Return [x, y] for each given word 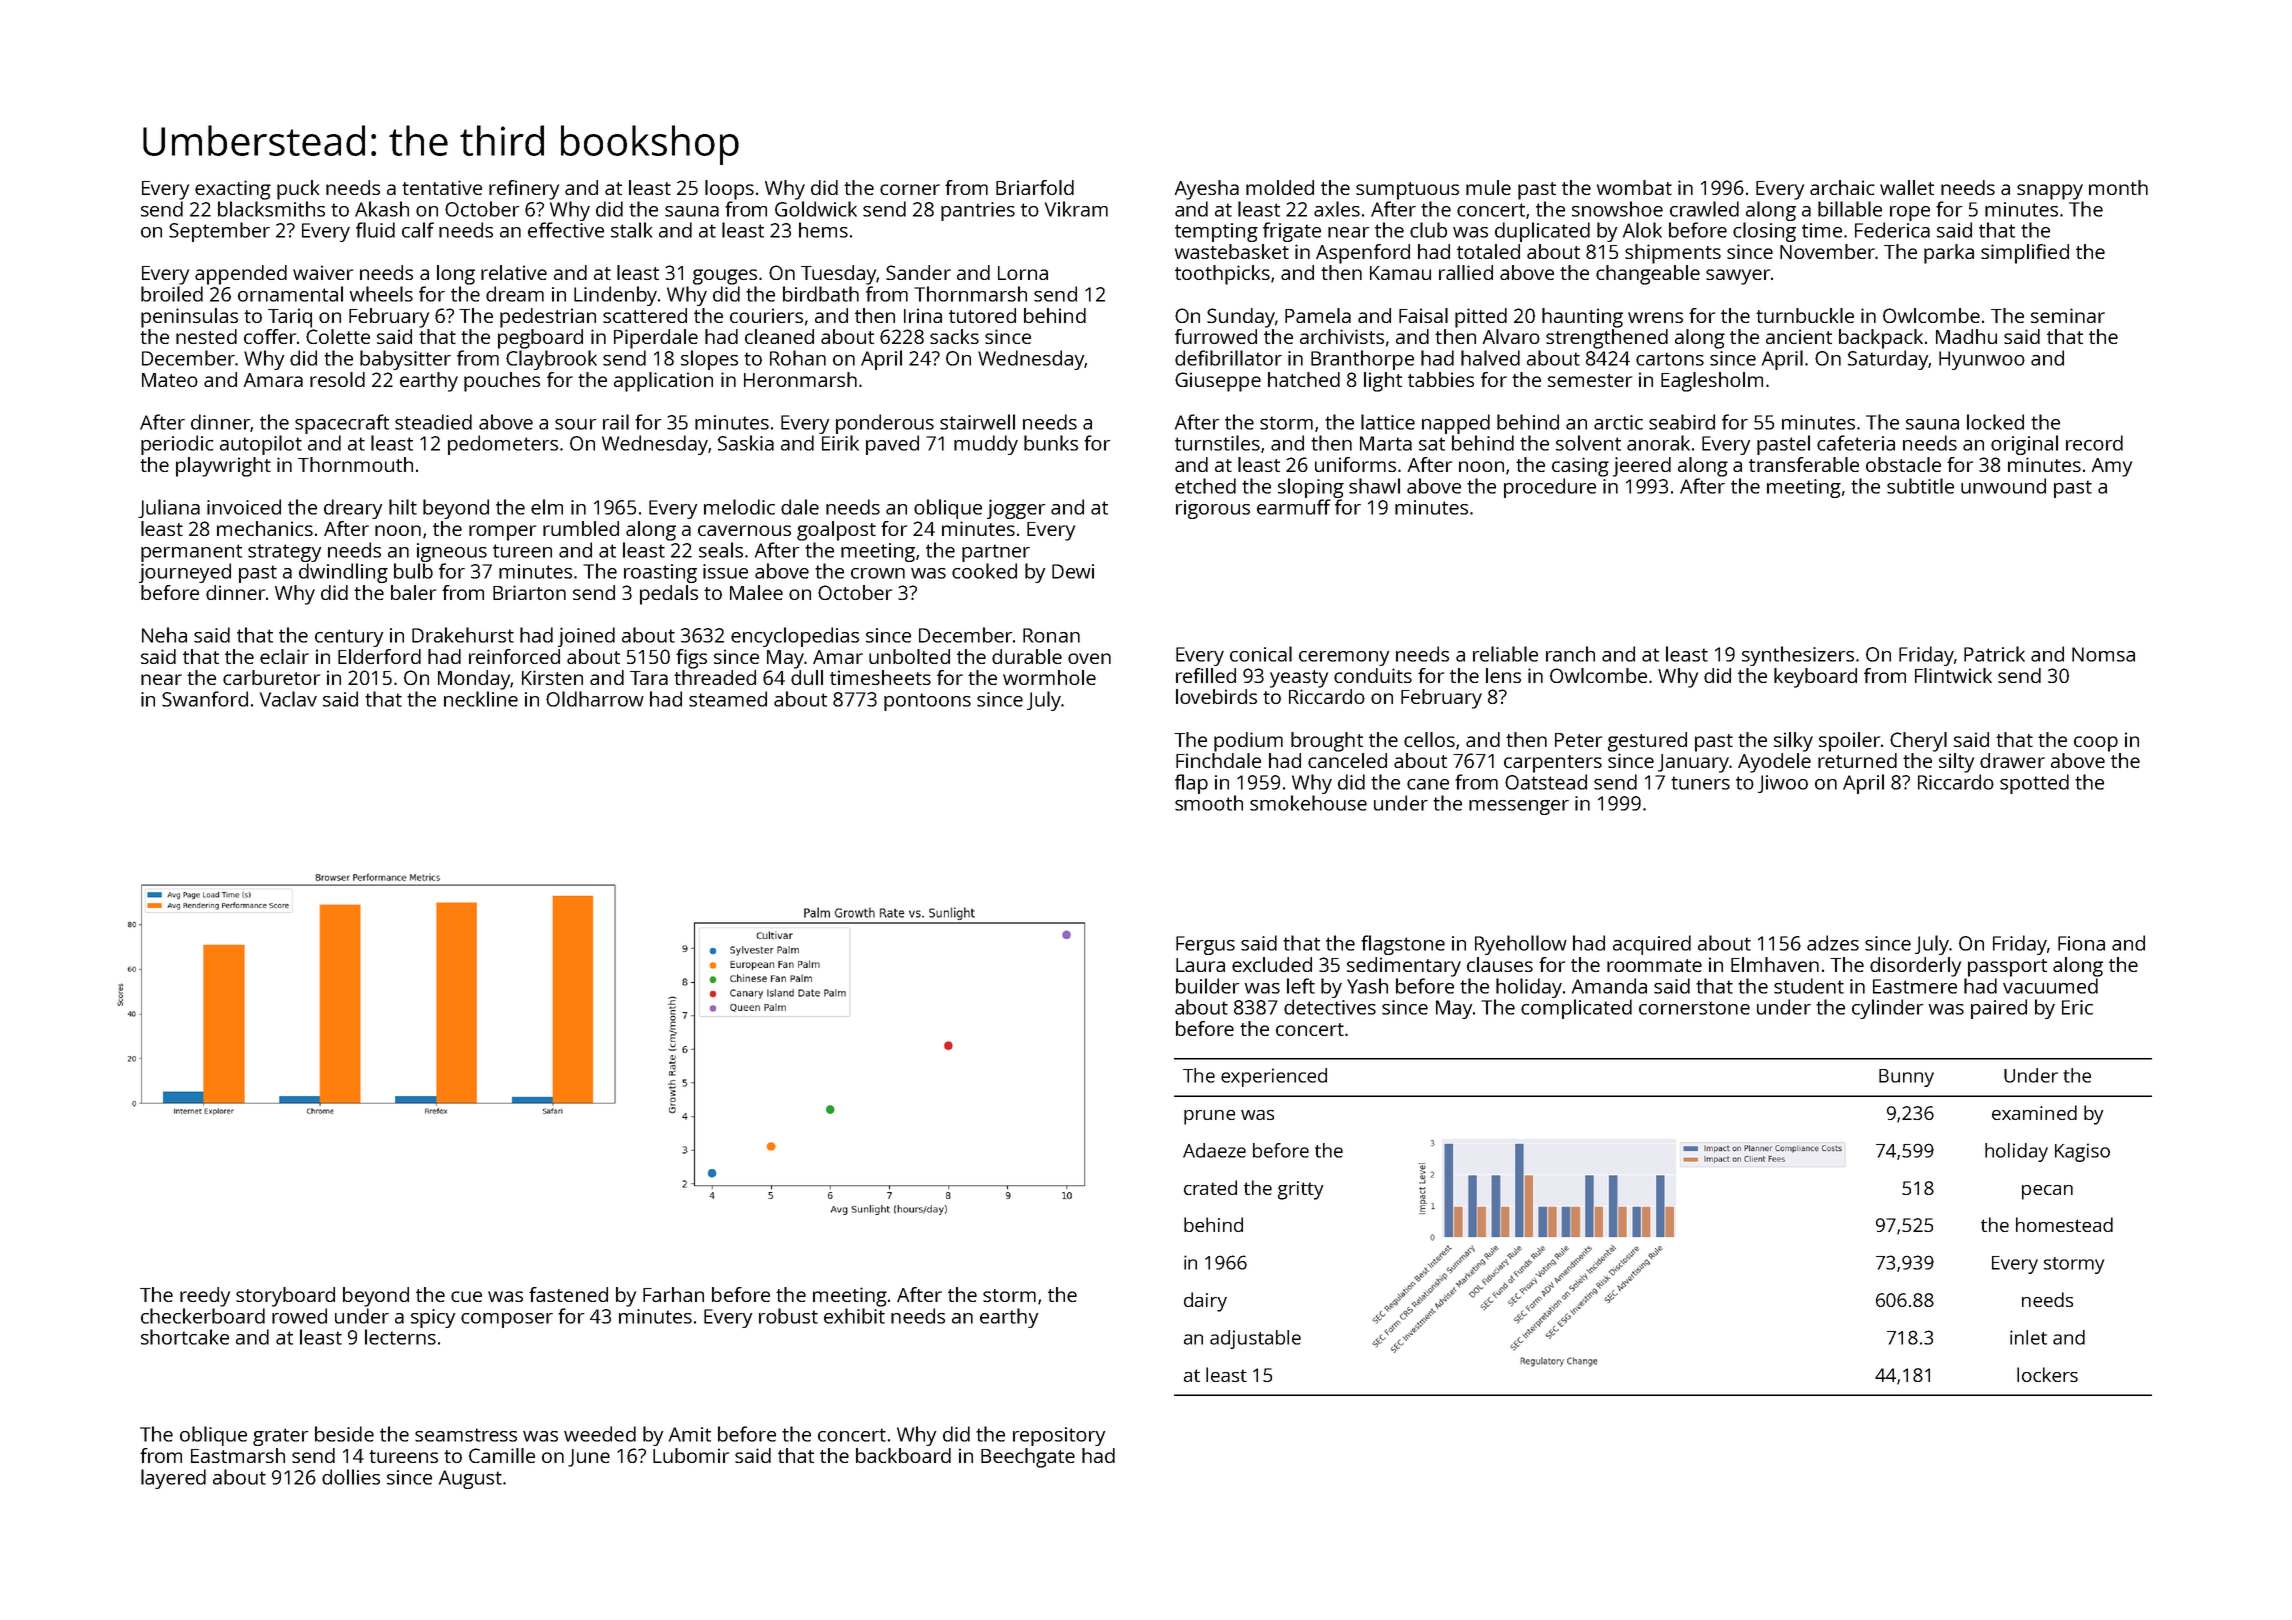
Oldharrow [595, 699]
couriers [766, 315]
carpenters [1553, 764]
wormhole [1049, 677]
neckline [481, 699]
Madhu [1966, 336]
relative [514, 272]
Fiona [2081, 943]
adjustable [1255, 1339]
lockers [2047, 1374]
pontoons [927, 702]
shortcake [185, 1337]
